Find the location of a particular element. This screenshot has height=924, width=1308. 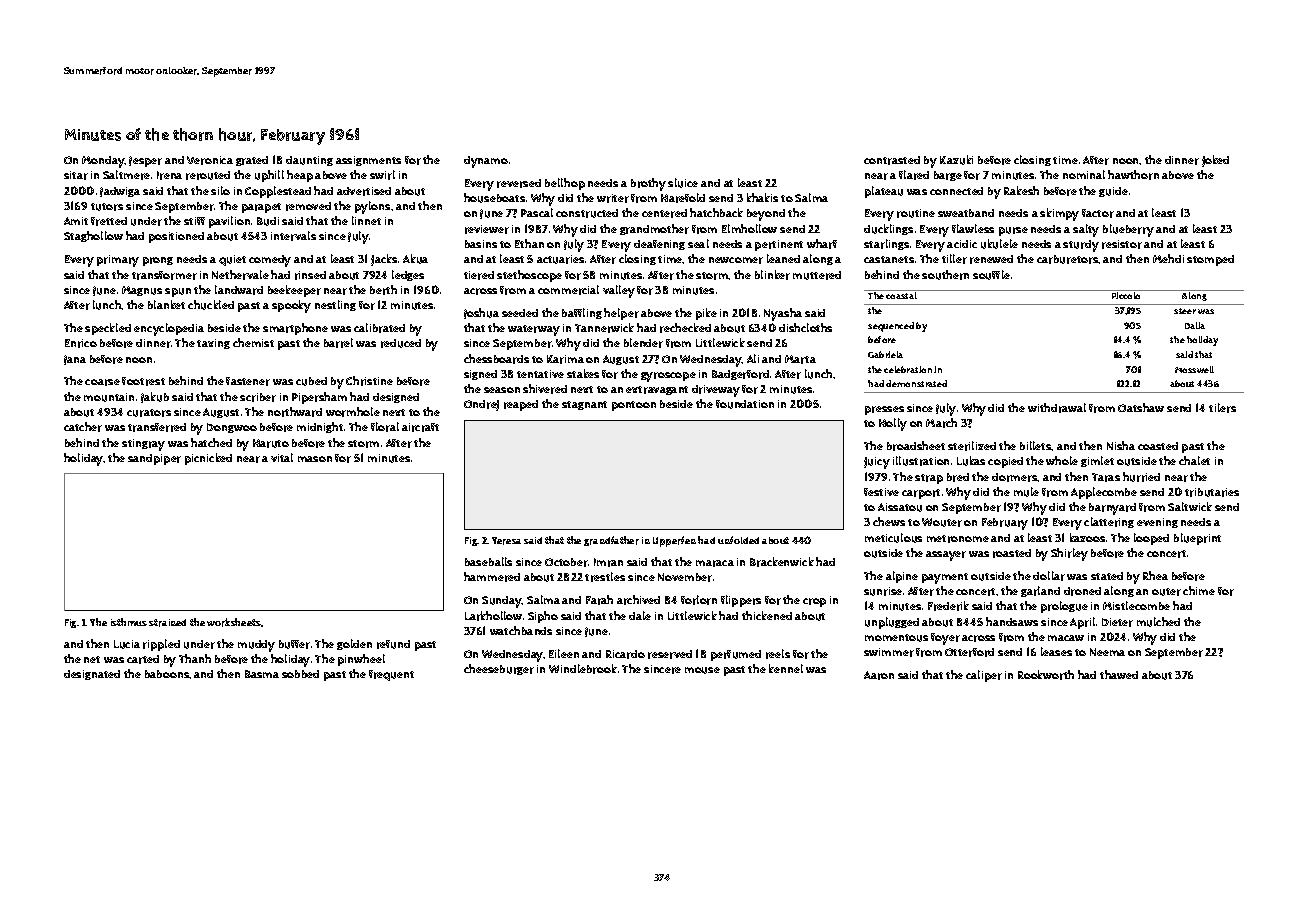

joked is located at coordinates (1215, 161).
